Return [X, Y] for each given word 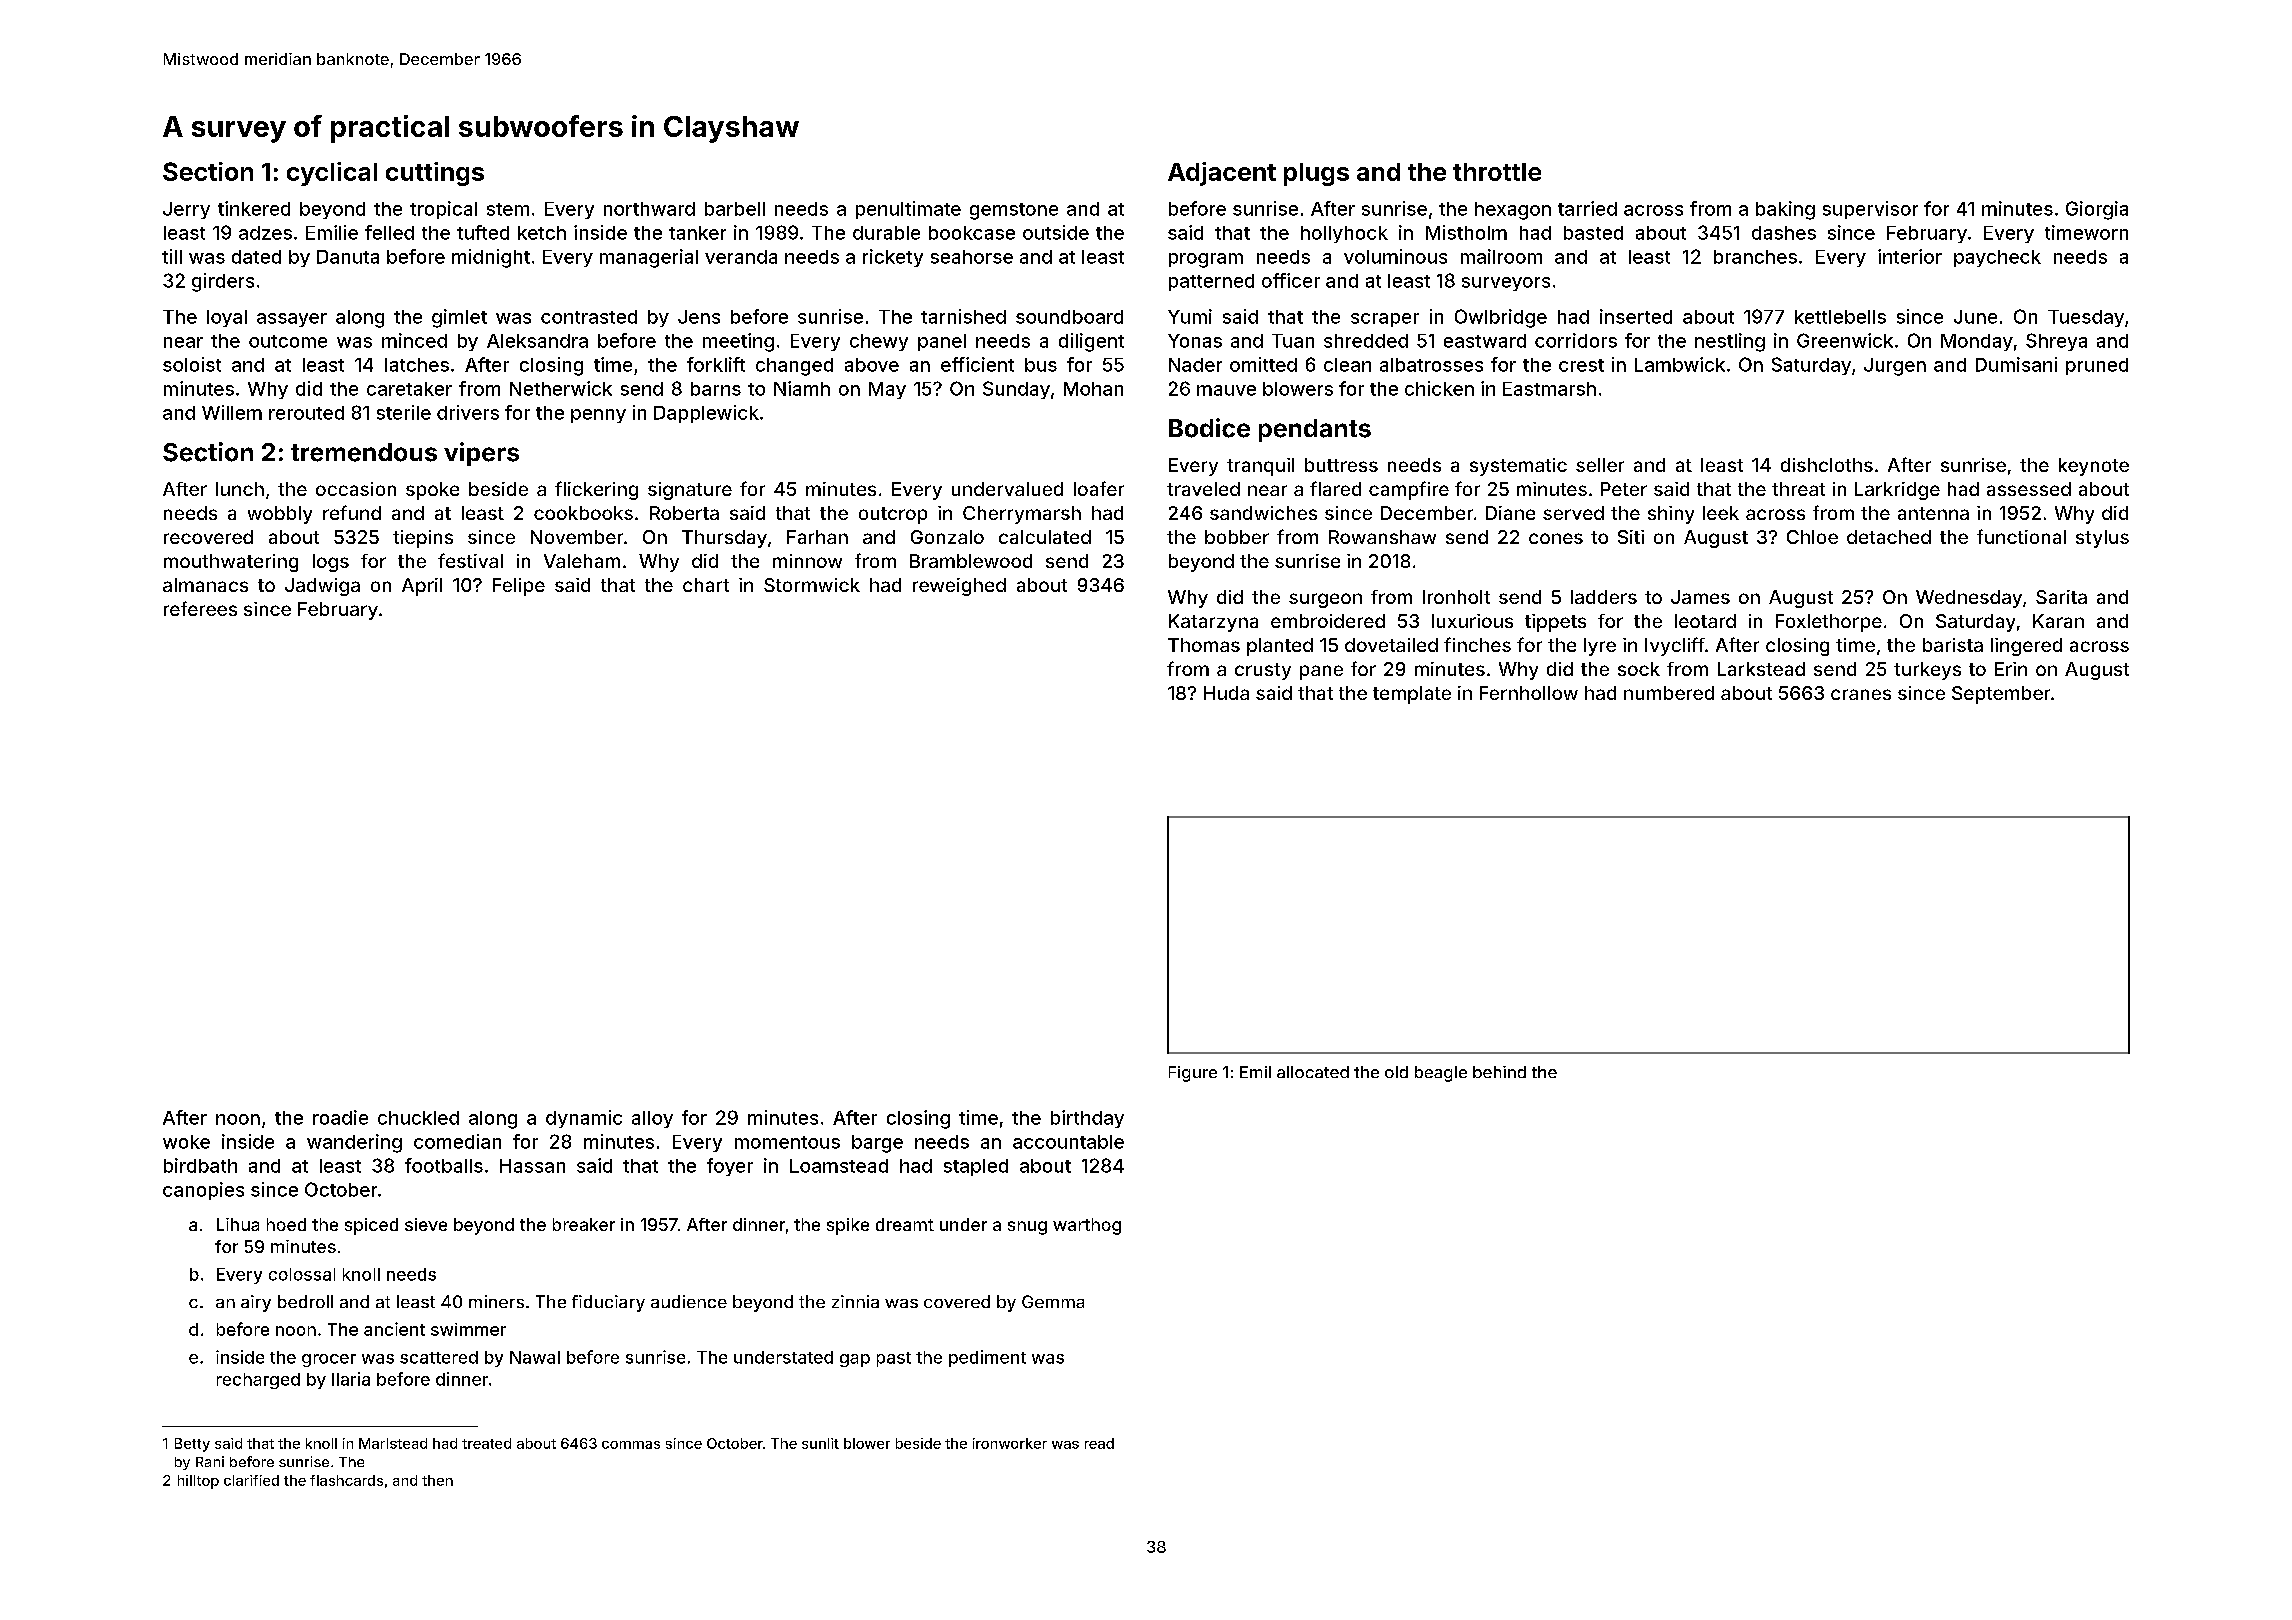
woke [186, 1142]
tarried [1587, 208]
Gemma [1053, 1301]
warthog [1087, 1226]
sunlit [820, 1443]
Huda [1226, 693]
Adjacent [1222, 174]
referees [200, 608]
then [437, 1480]
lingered [2026, 647]
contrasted [589, 317]
